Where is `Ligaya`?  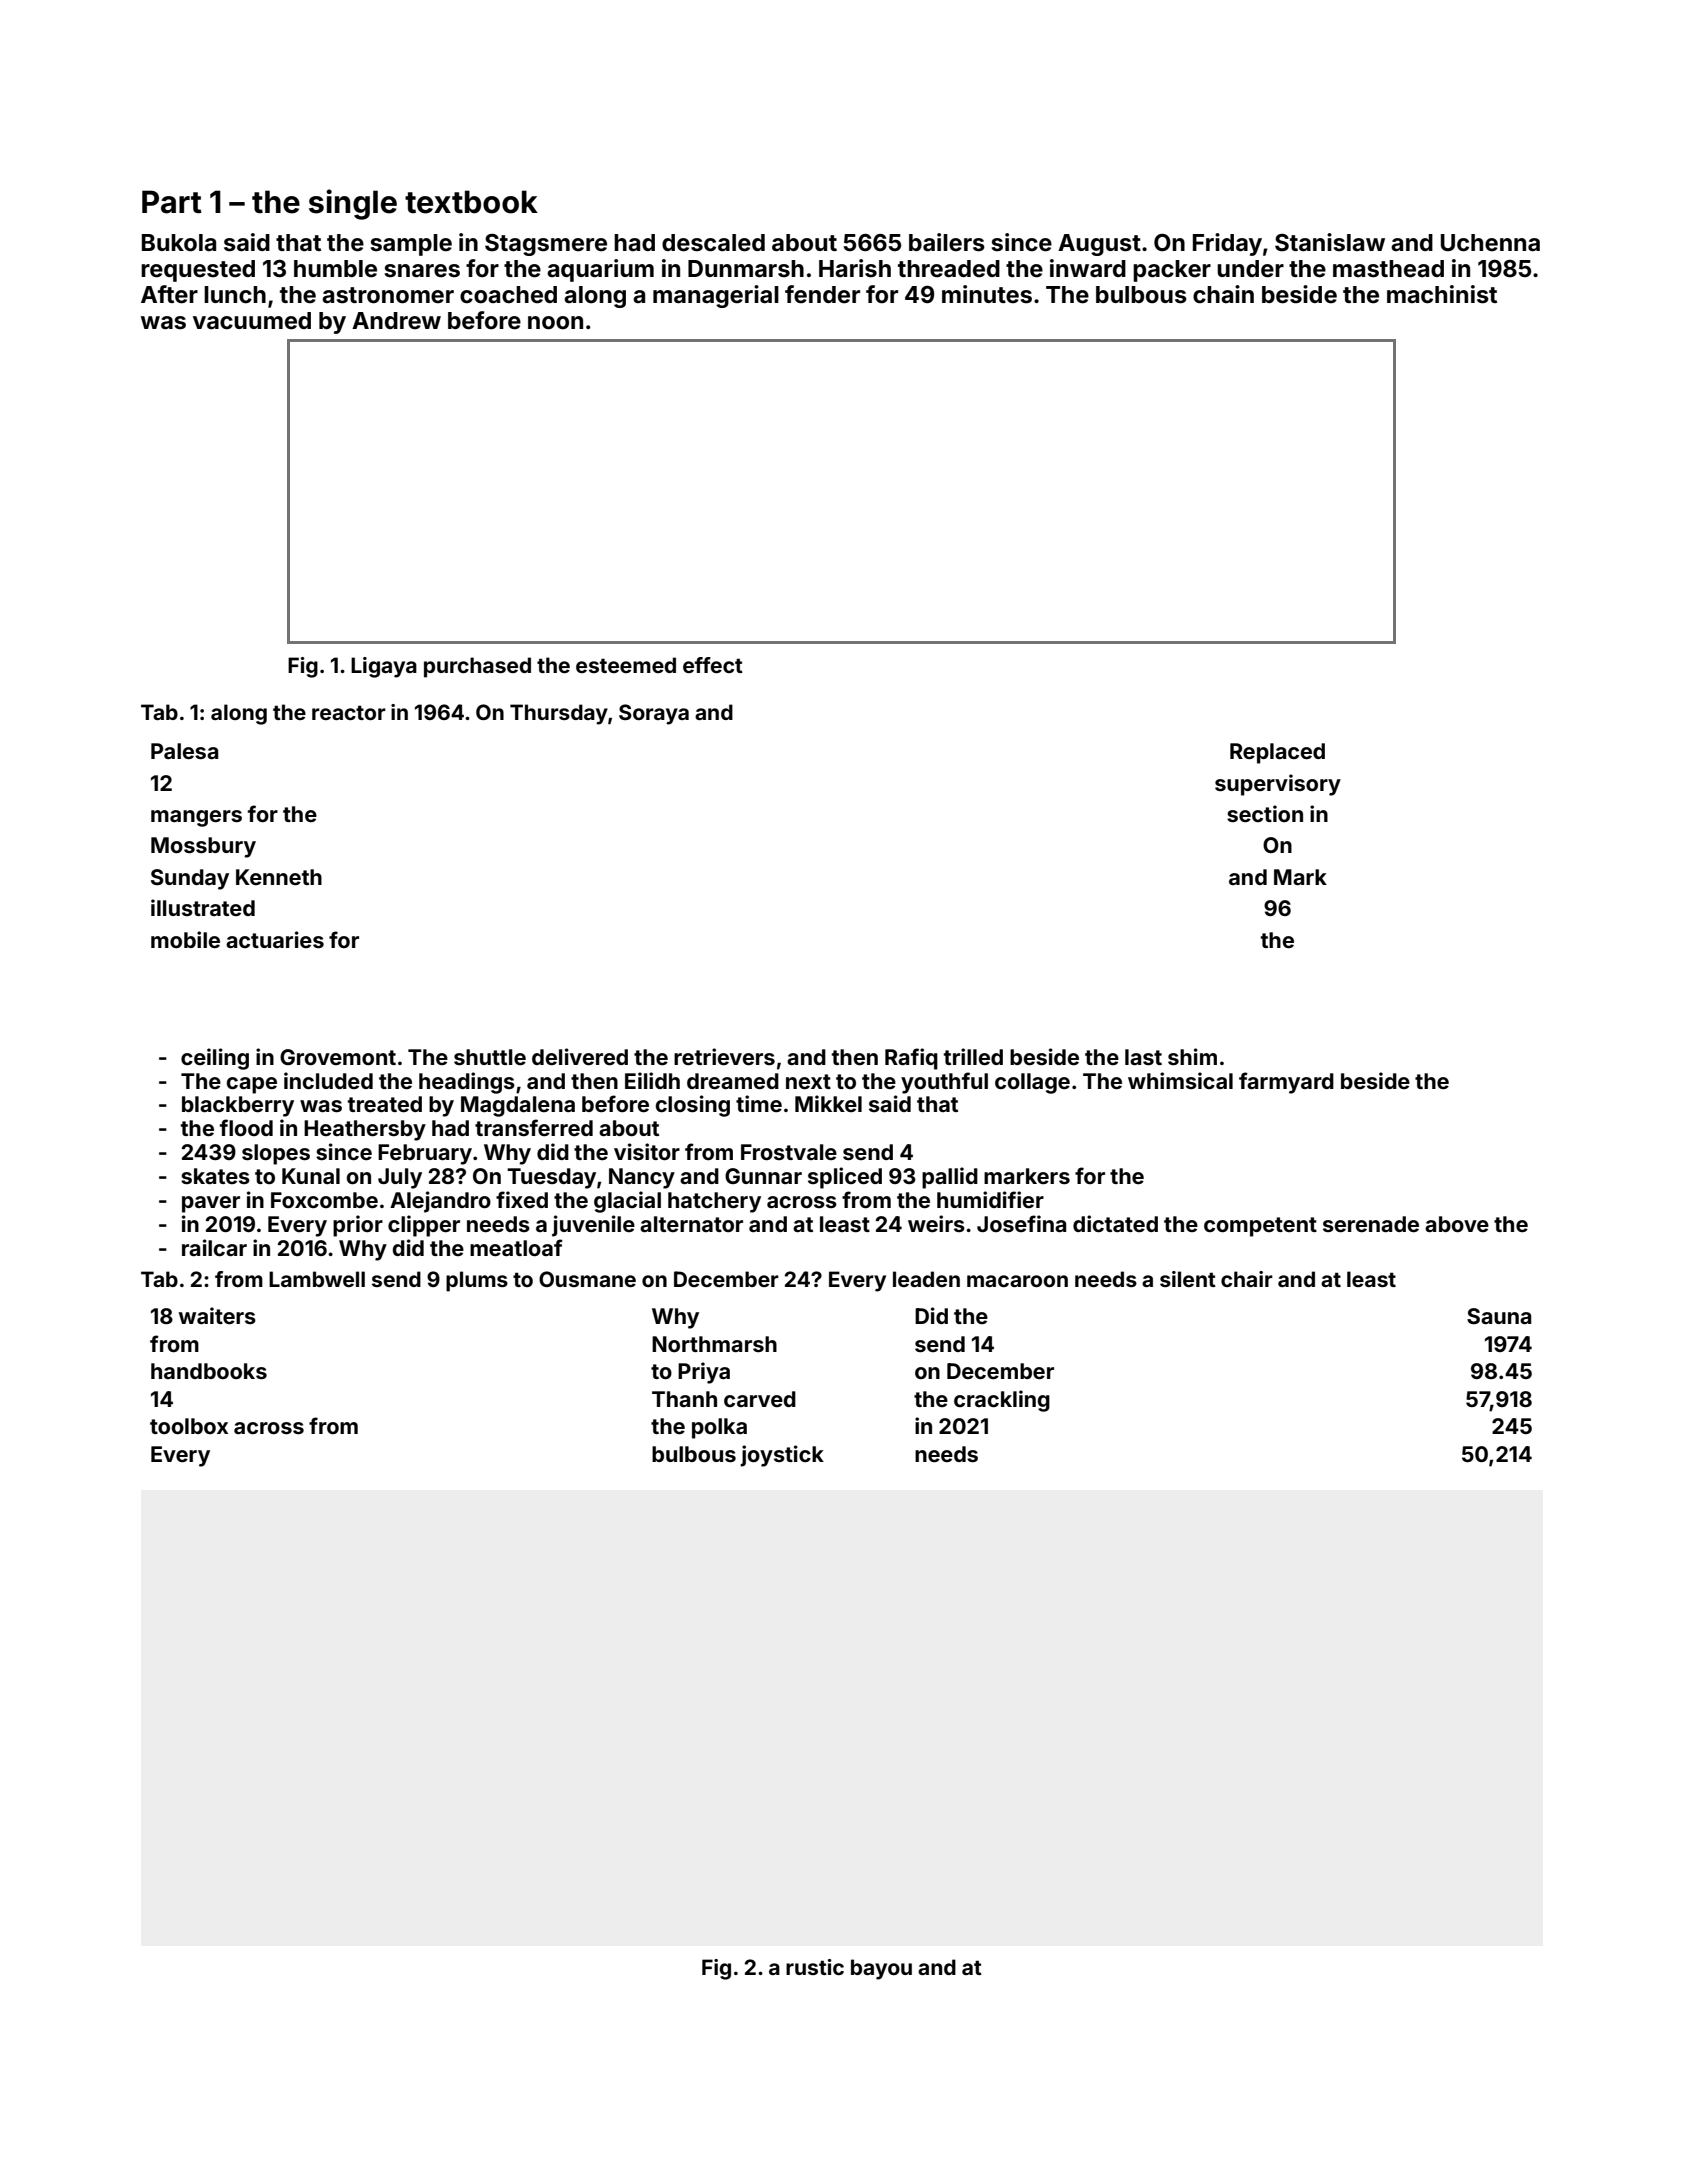 Ligaya is located at coordinates (384, 667).
